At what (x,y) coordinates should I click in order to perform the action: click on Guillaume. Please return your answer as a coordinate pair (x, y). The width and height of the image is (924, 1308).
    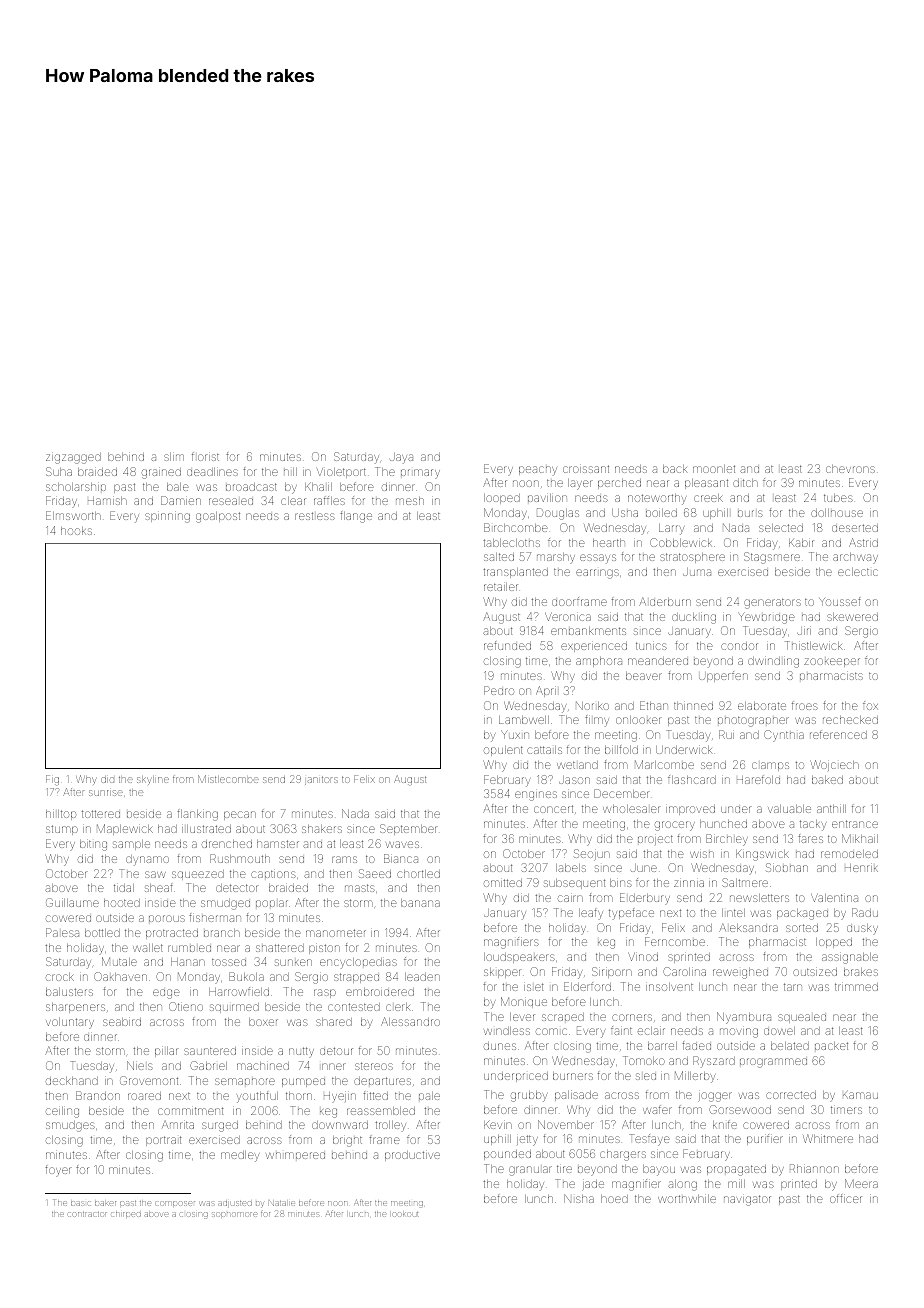
    Looking at the image, I should click on (72, 902).
